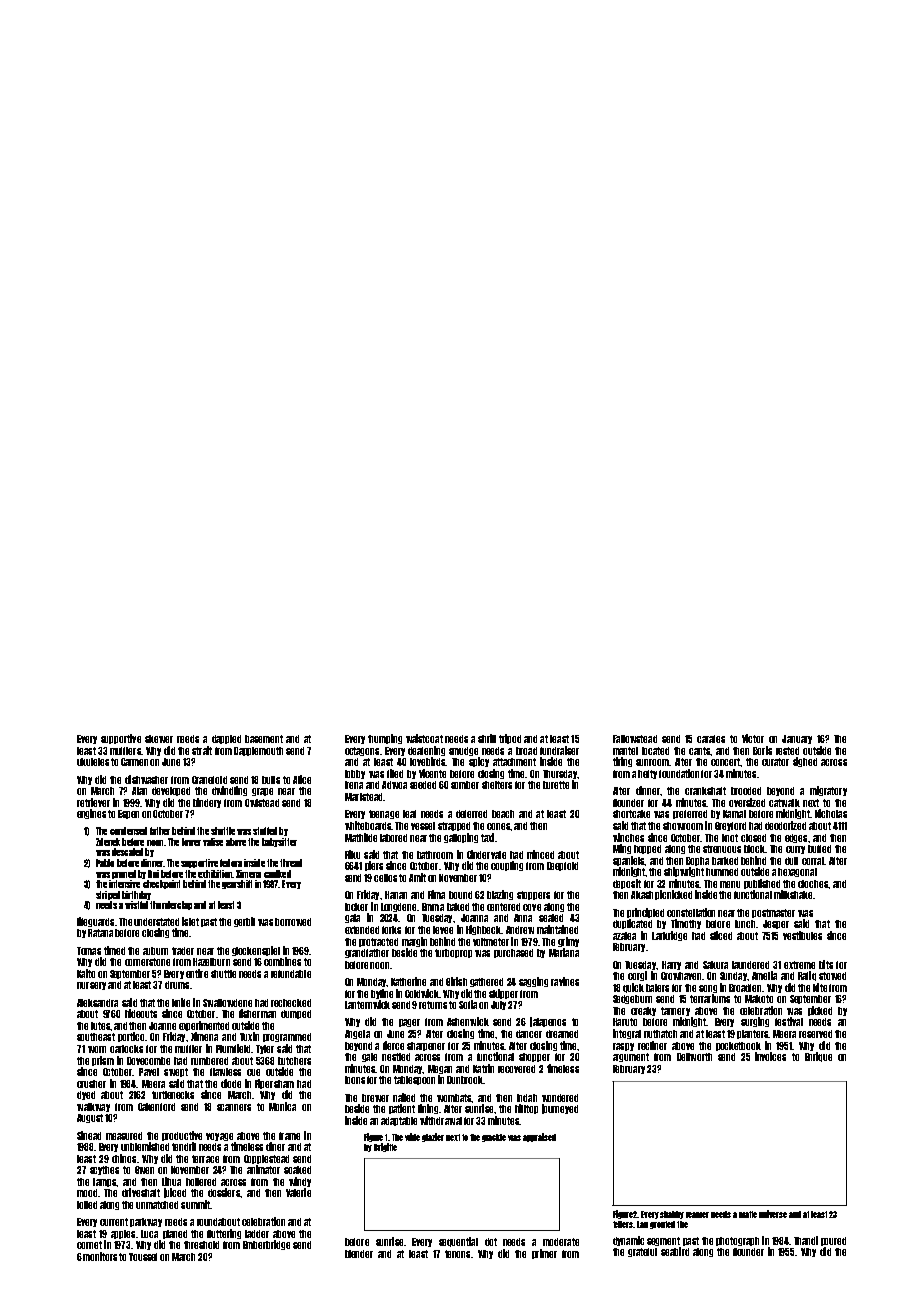 The image size is (924, 1308). I want to click on Youssef, so click(143, 1257).
